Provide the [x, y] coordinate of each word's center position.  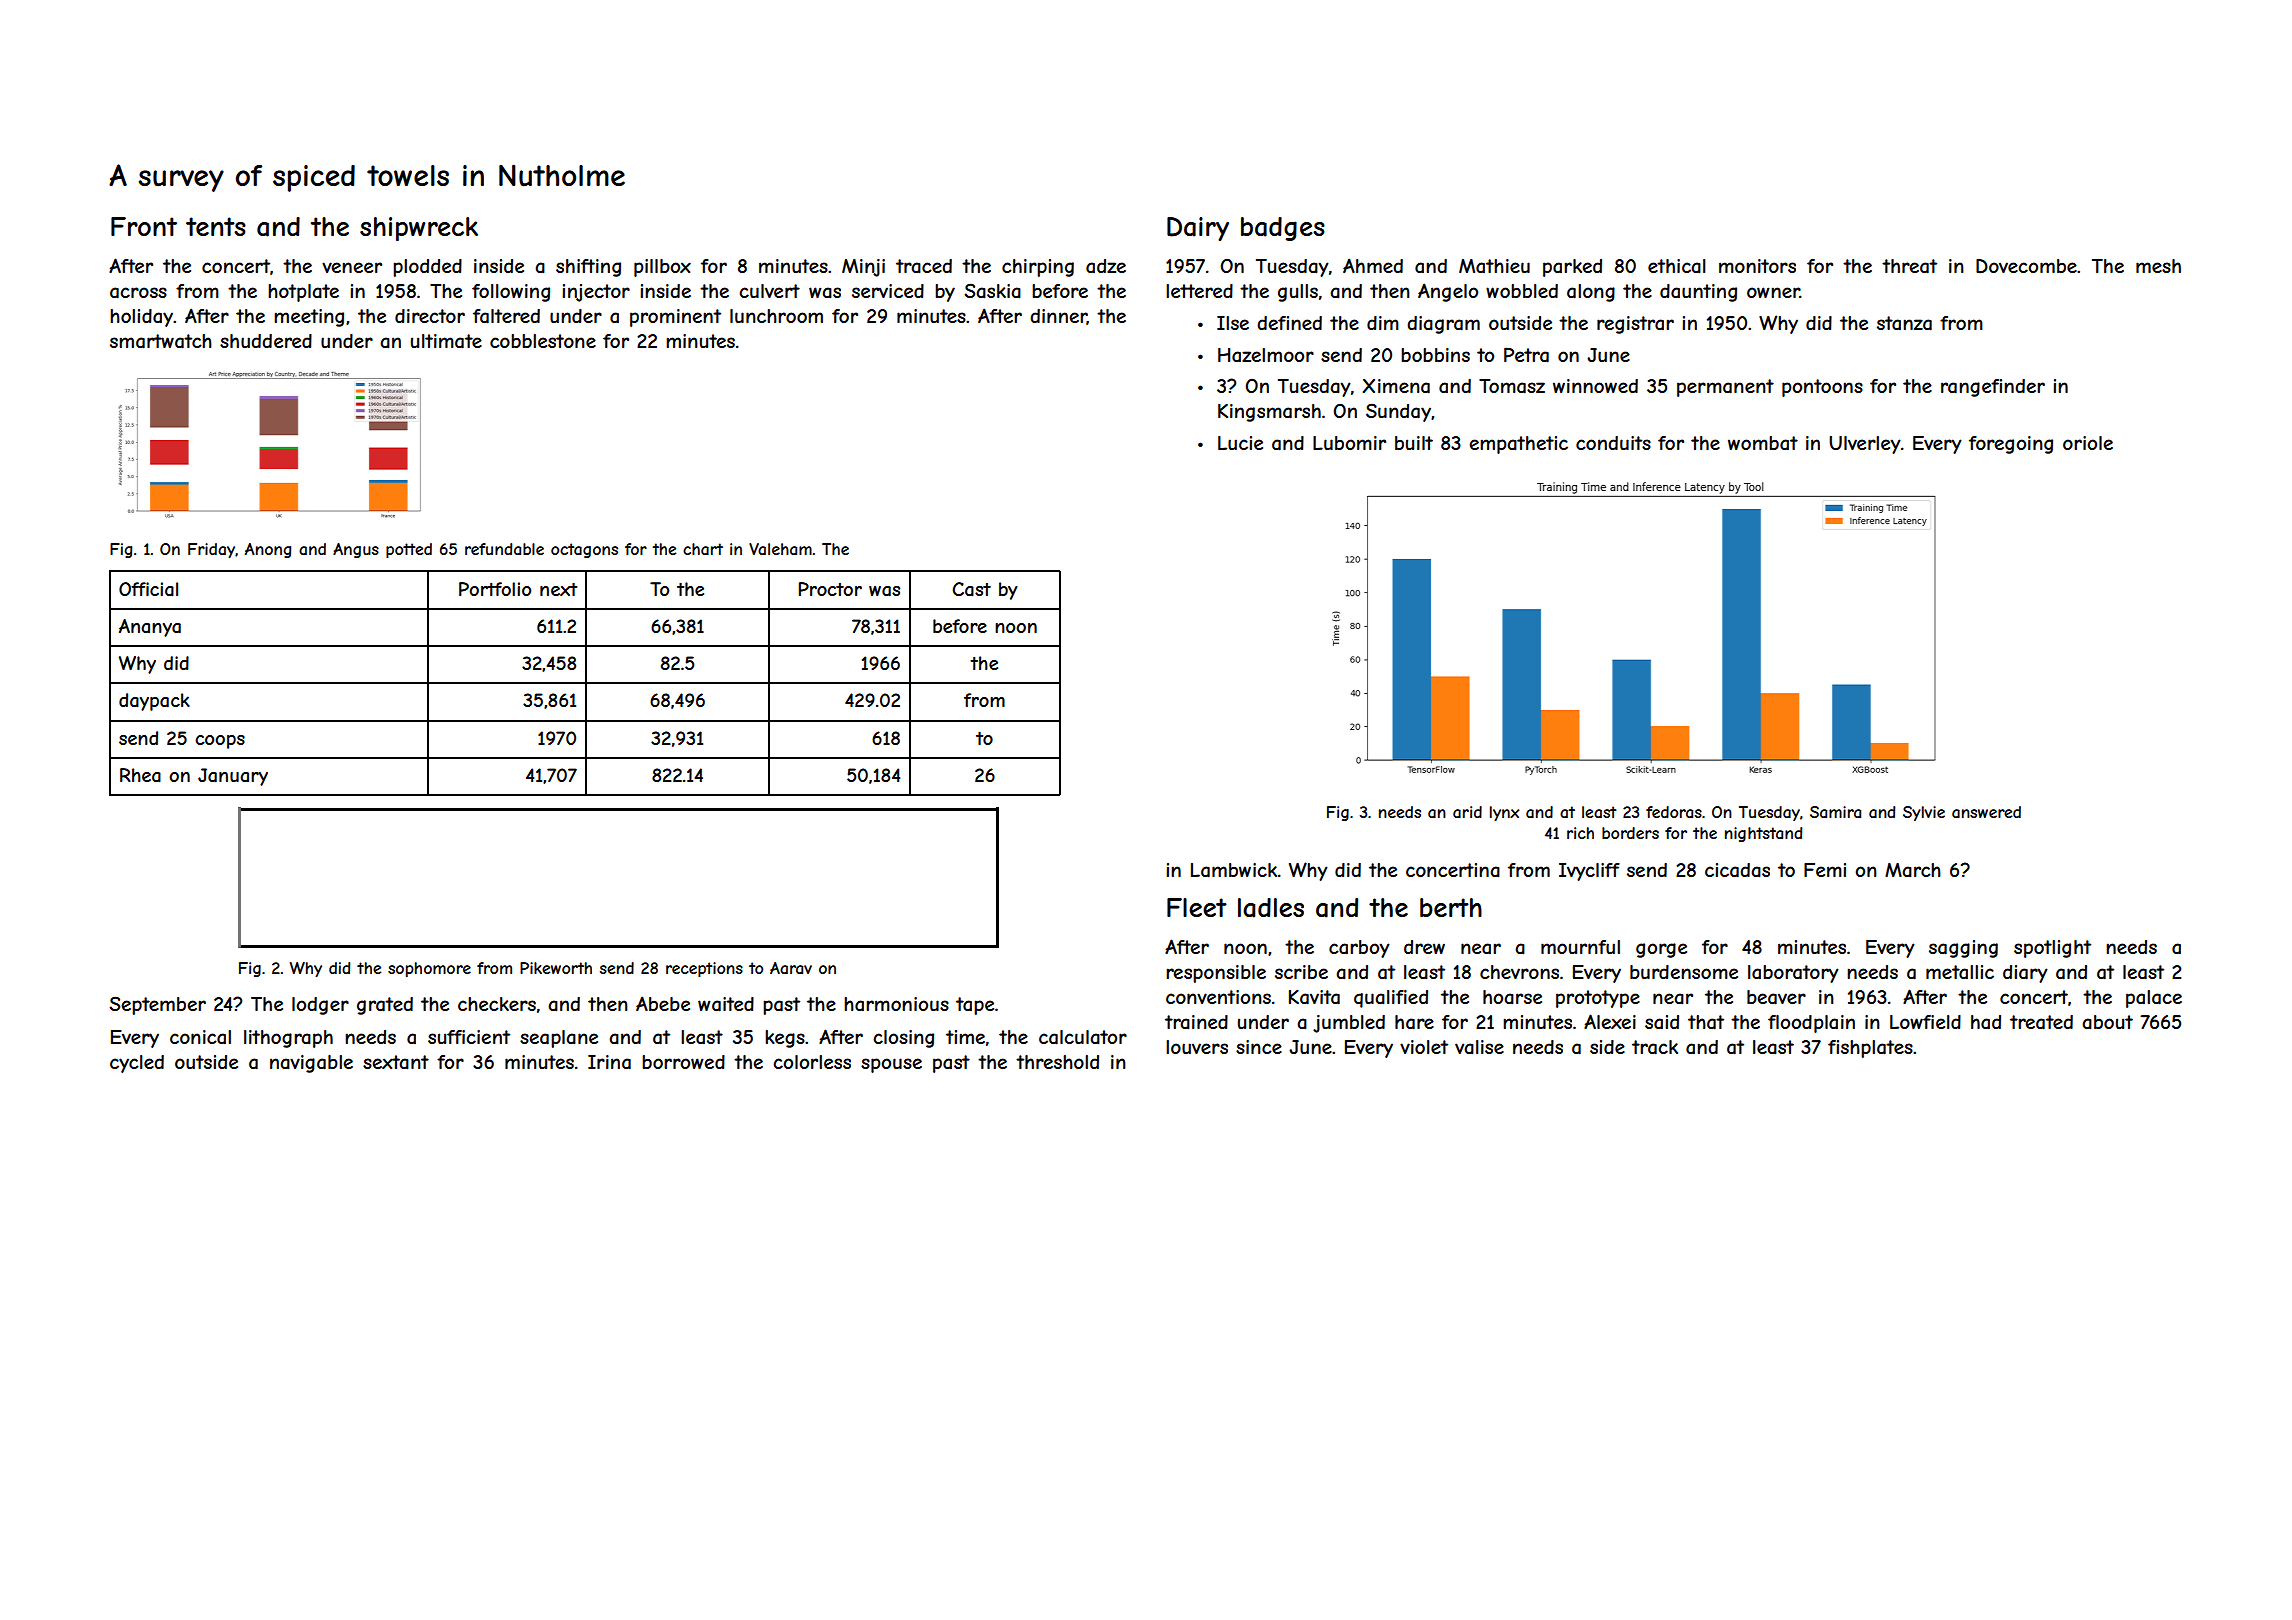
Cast [971, 589]
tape [975, 1006]
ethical [1677, 266]
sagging [1963, 949]
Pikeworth [556, 968]
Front [144, 226]
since [1259, 1047]
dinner [1058, 317]
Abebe [663, 1003]
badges [1283, 229]
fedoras [1674, 812]
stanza [1904, 323]
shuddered [266, 341]
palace [2154, 999]
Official [148, 589]
